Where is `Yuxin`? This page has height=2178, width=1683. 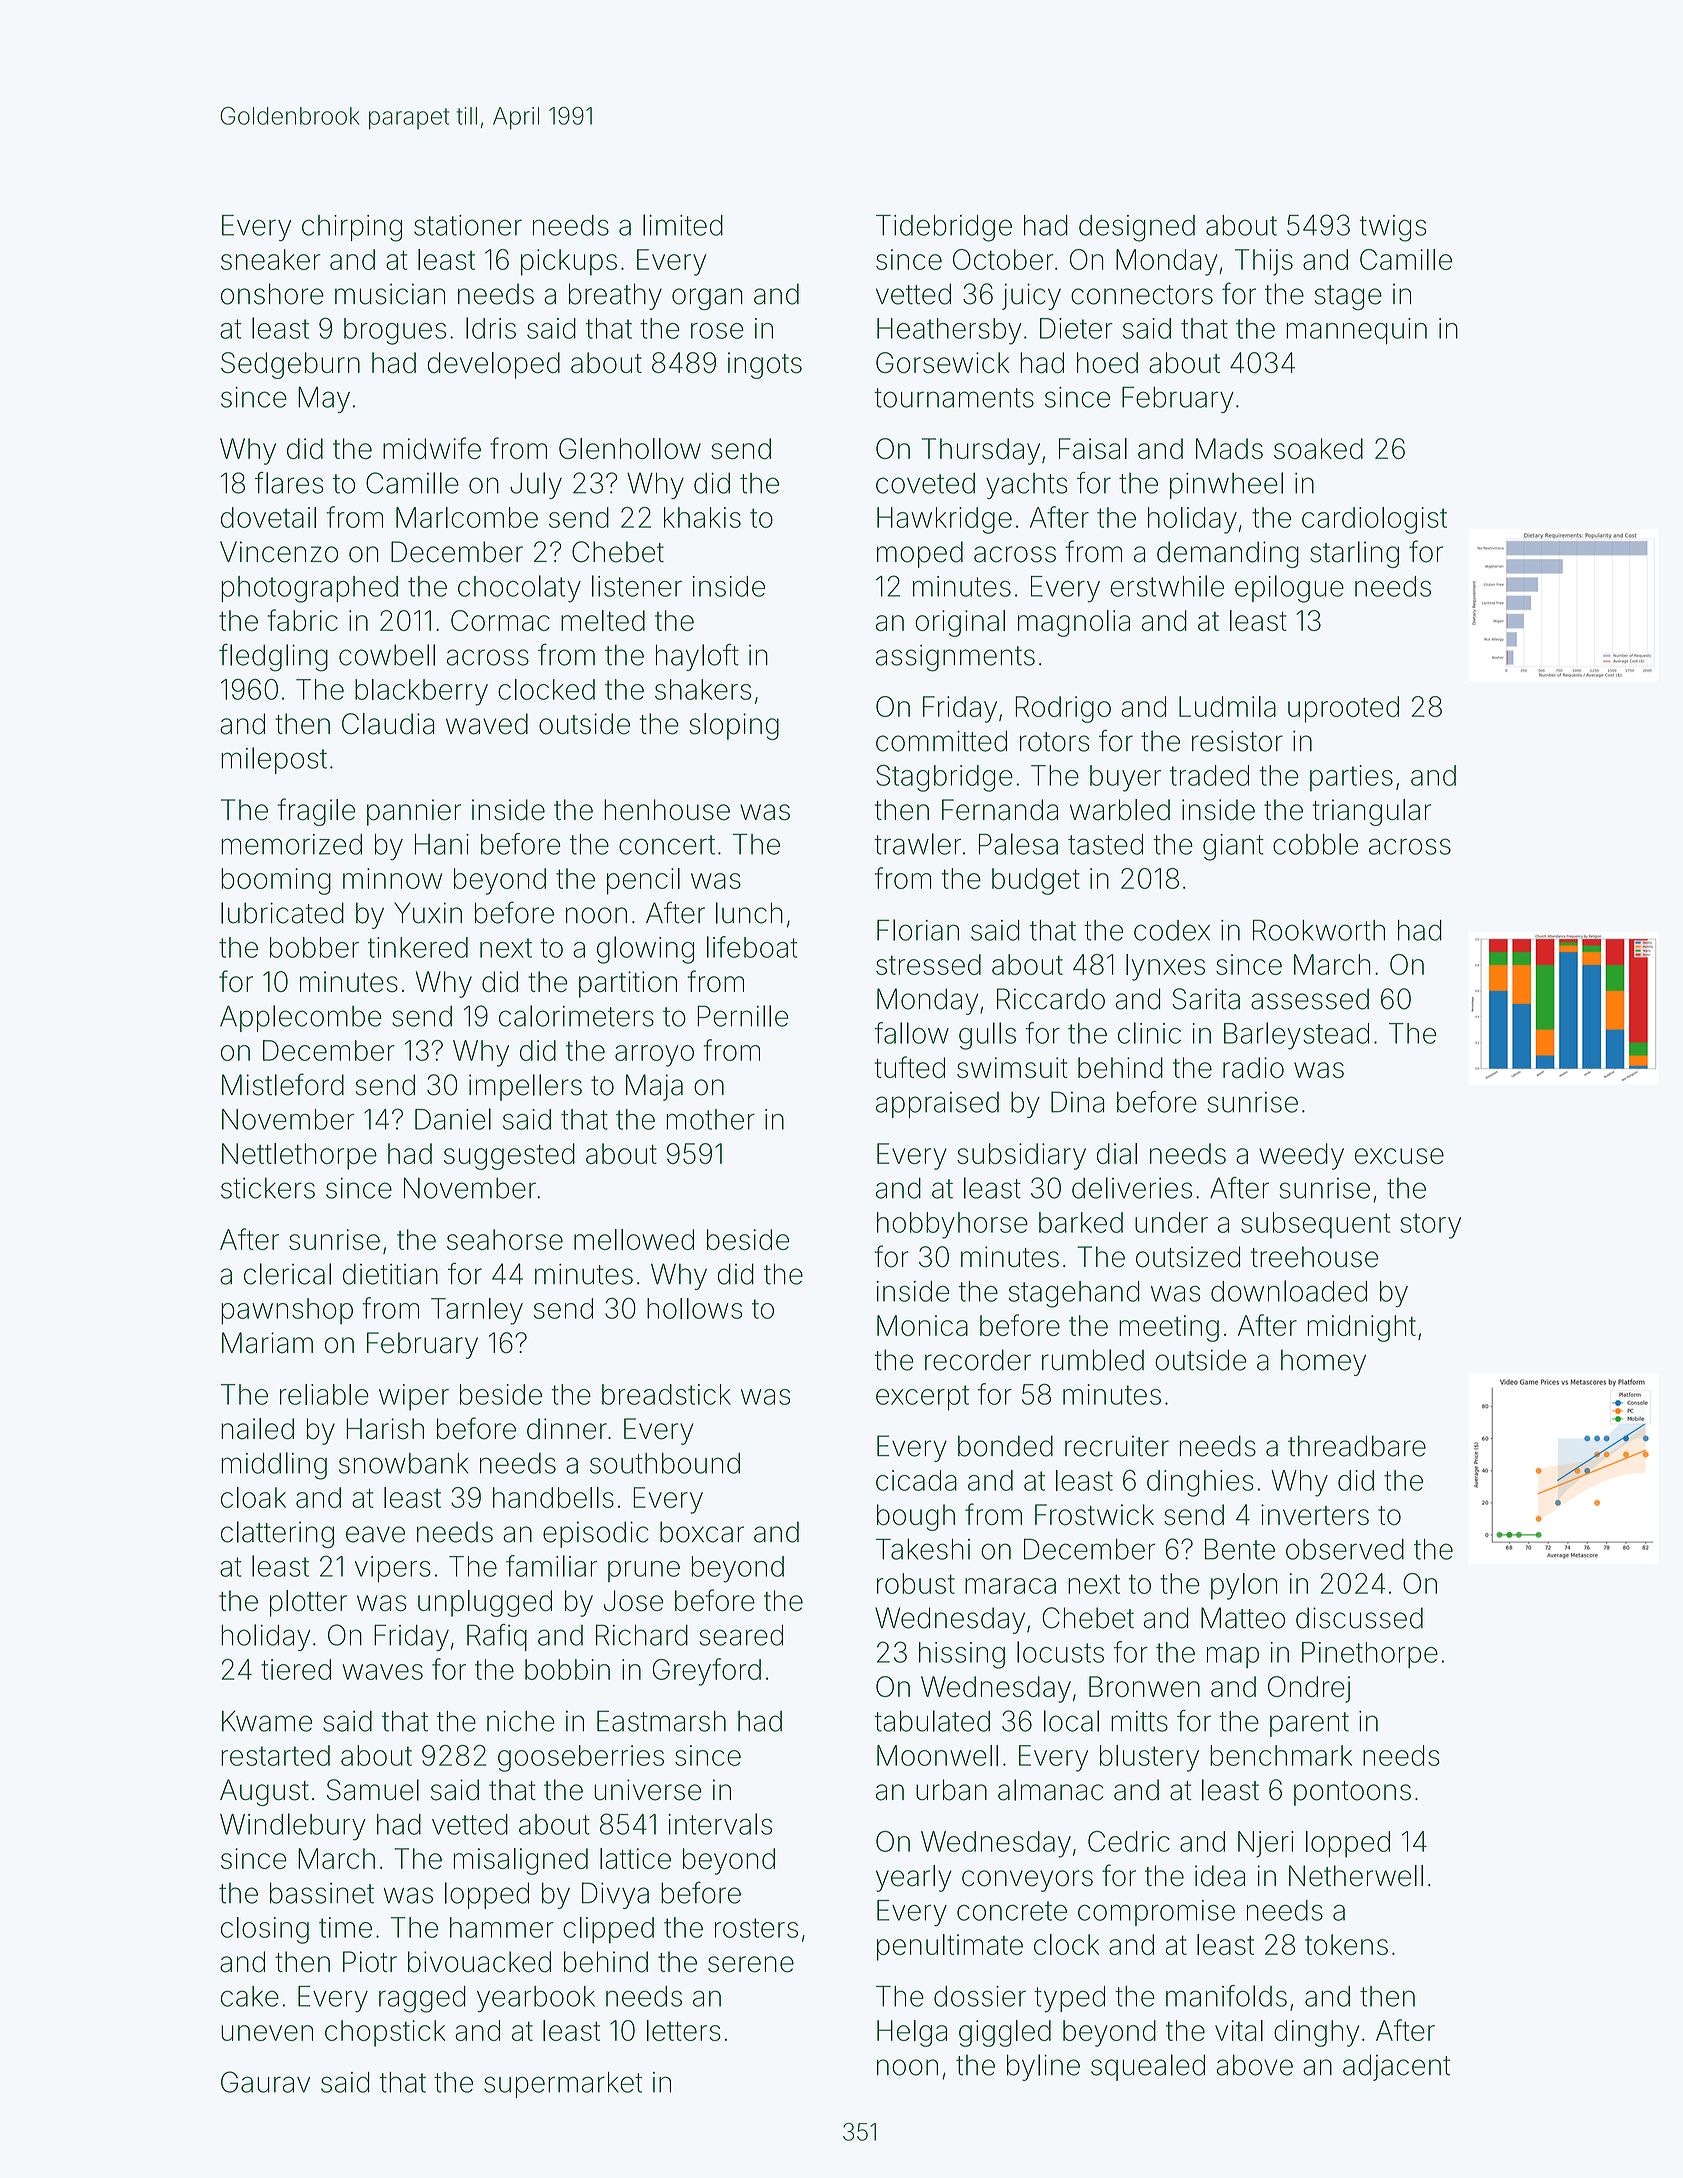
Yuxin is located at coordinates (428, 913).
